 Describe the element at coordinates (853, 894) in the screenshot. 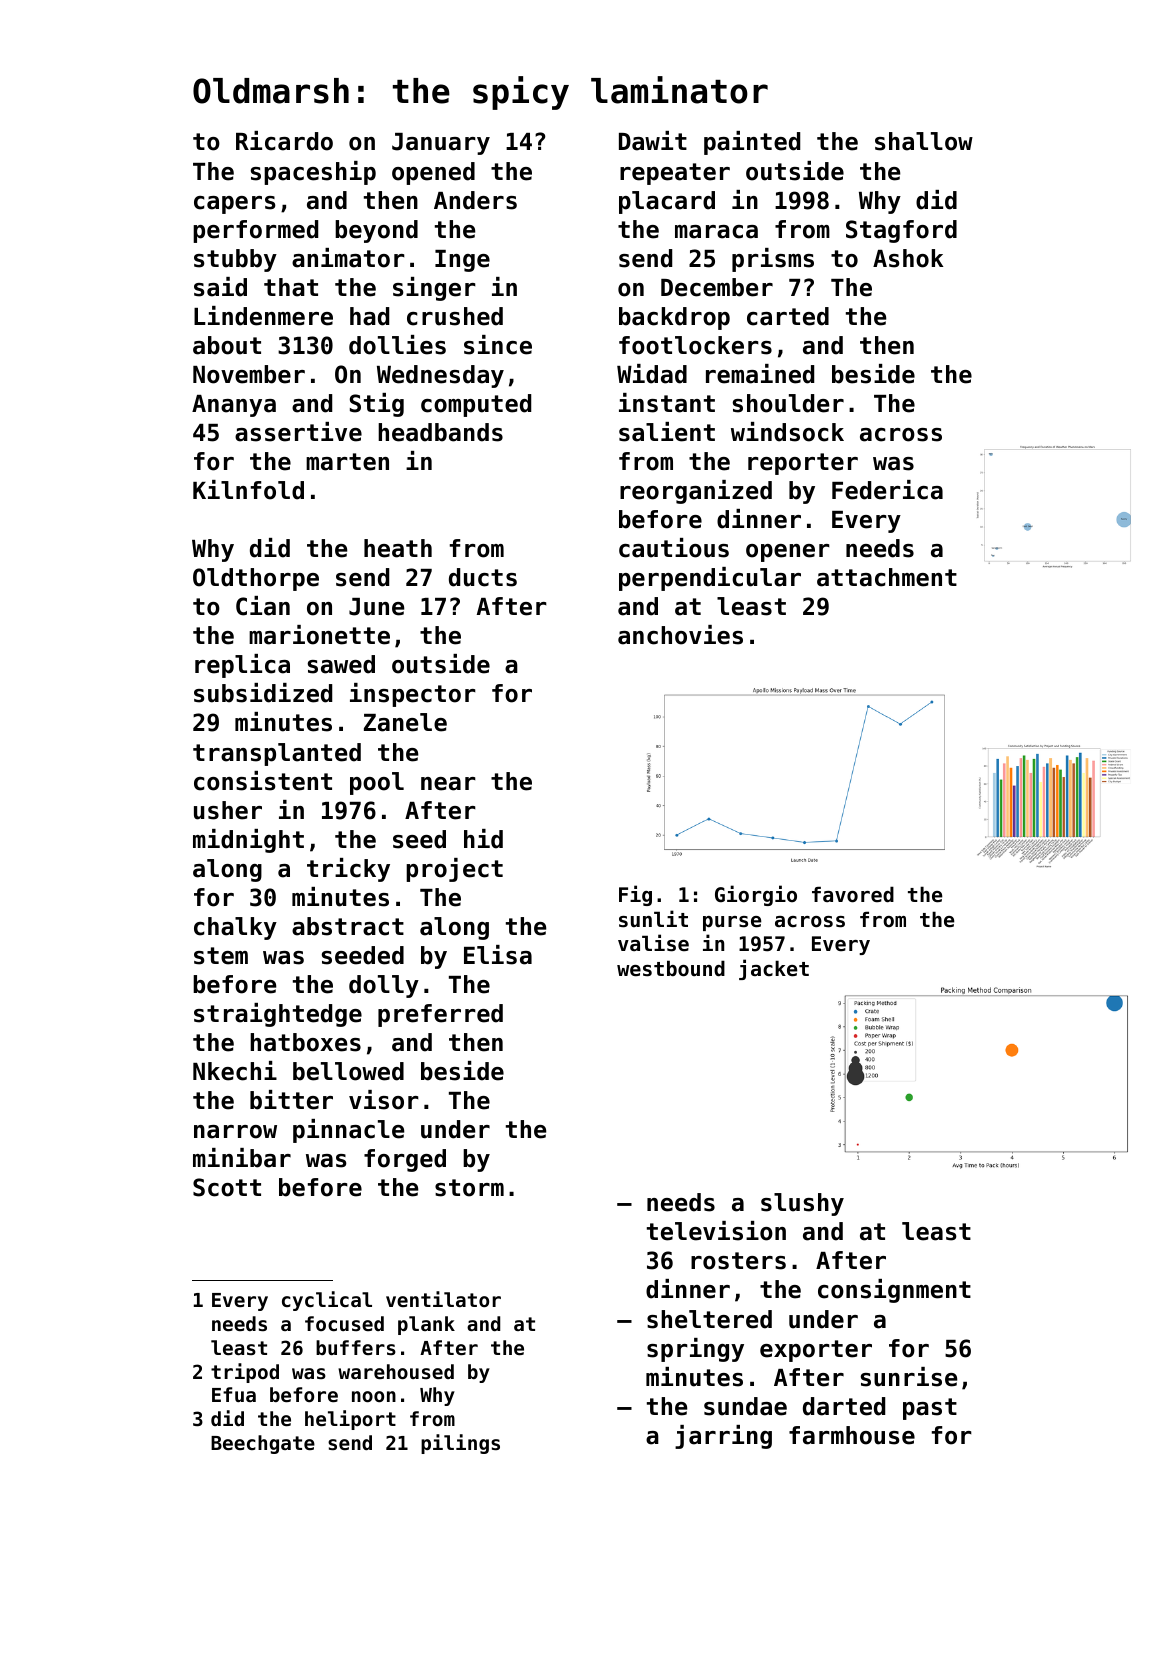

I see `favored` at that location.
